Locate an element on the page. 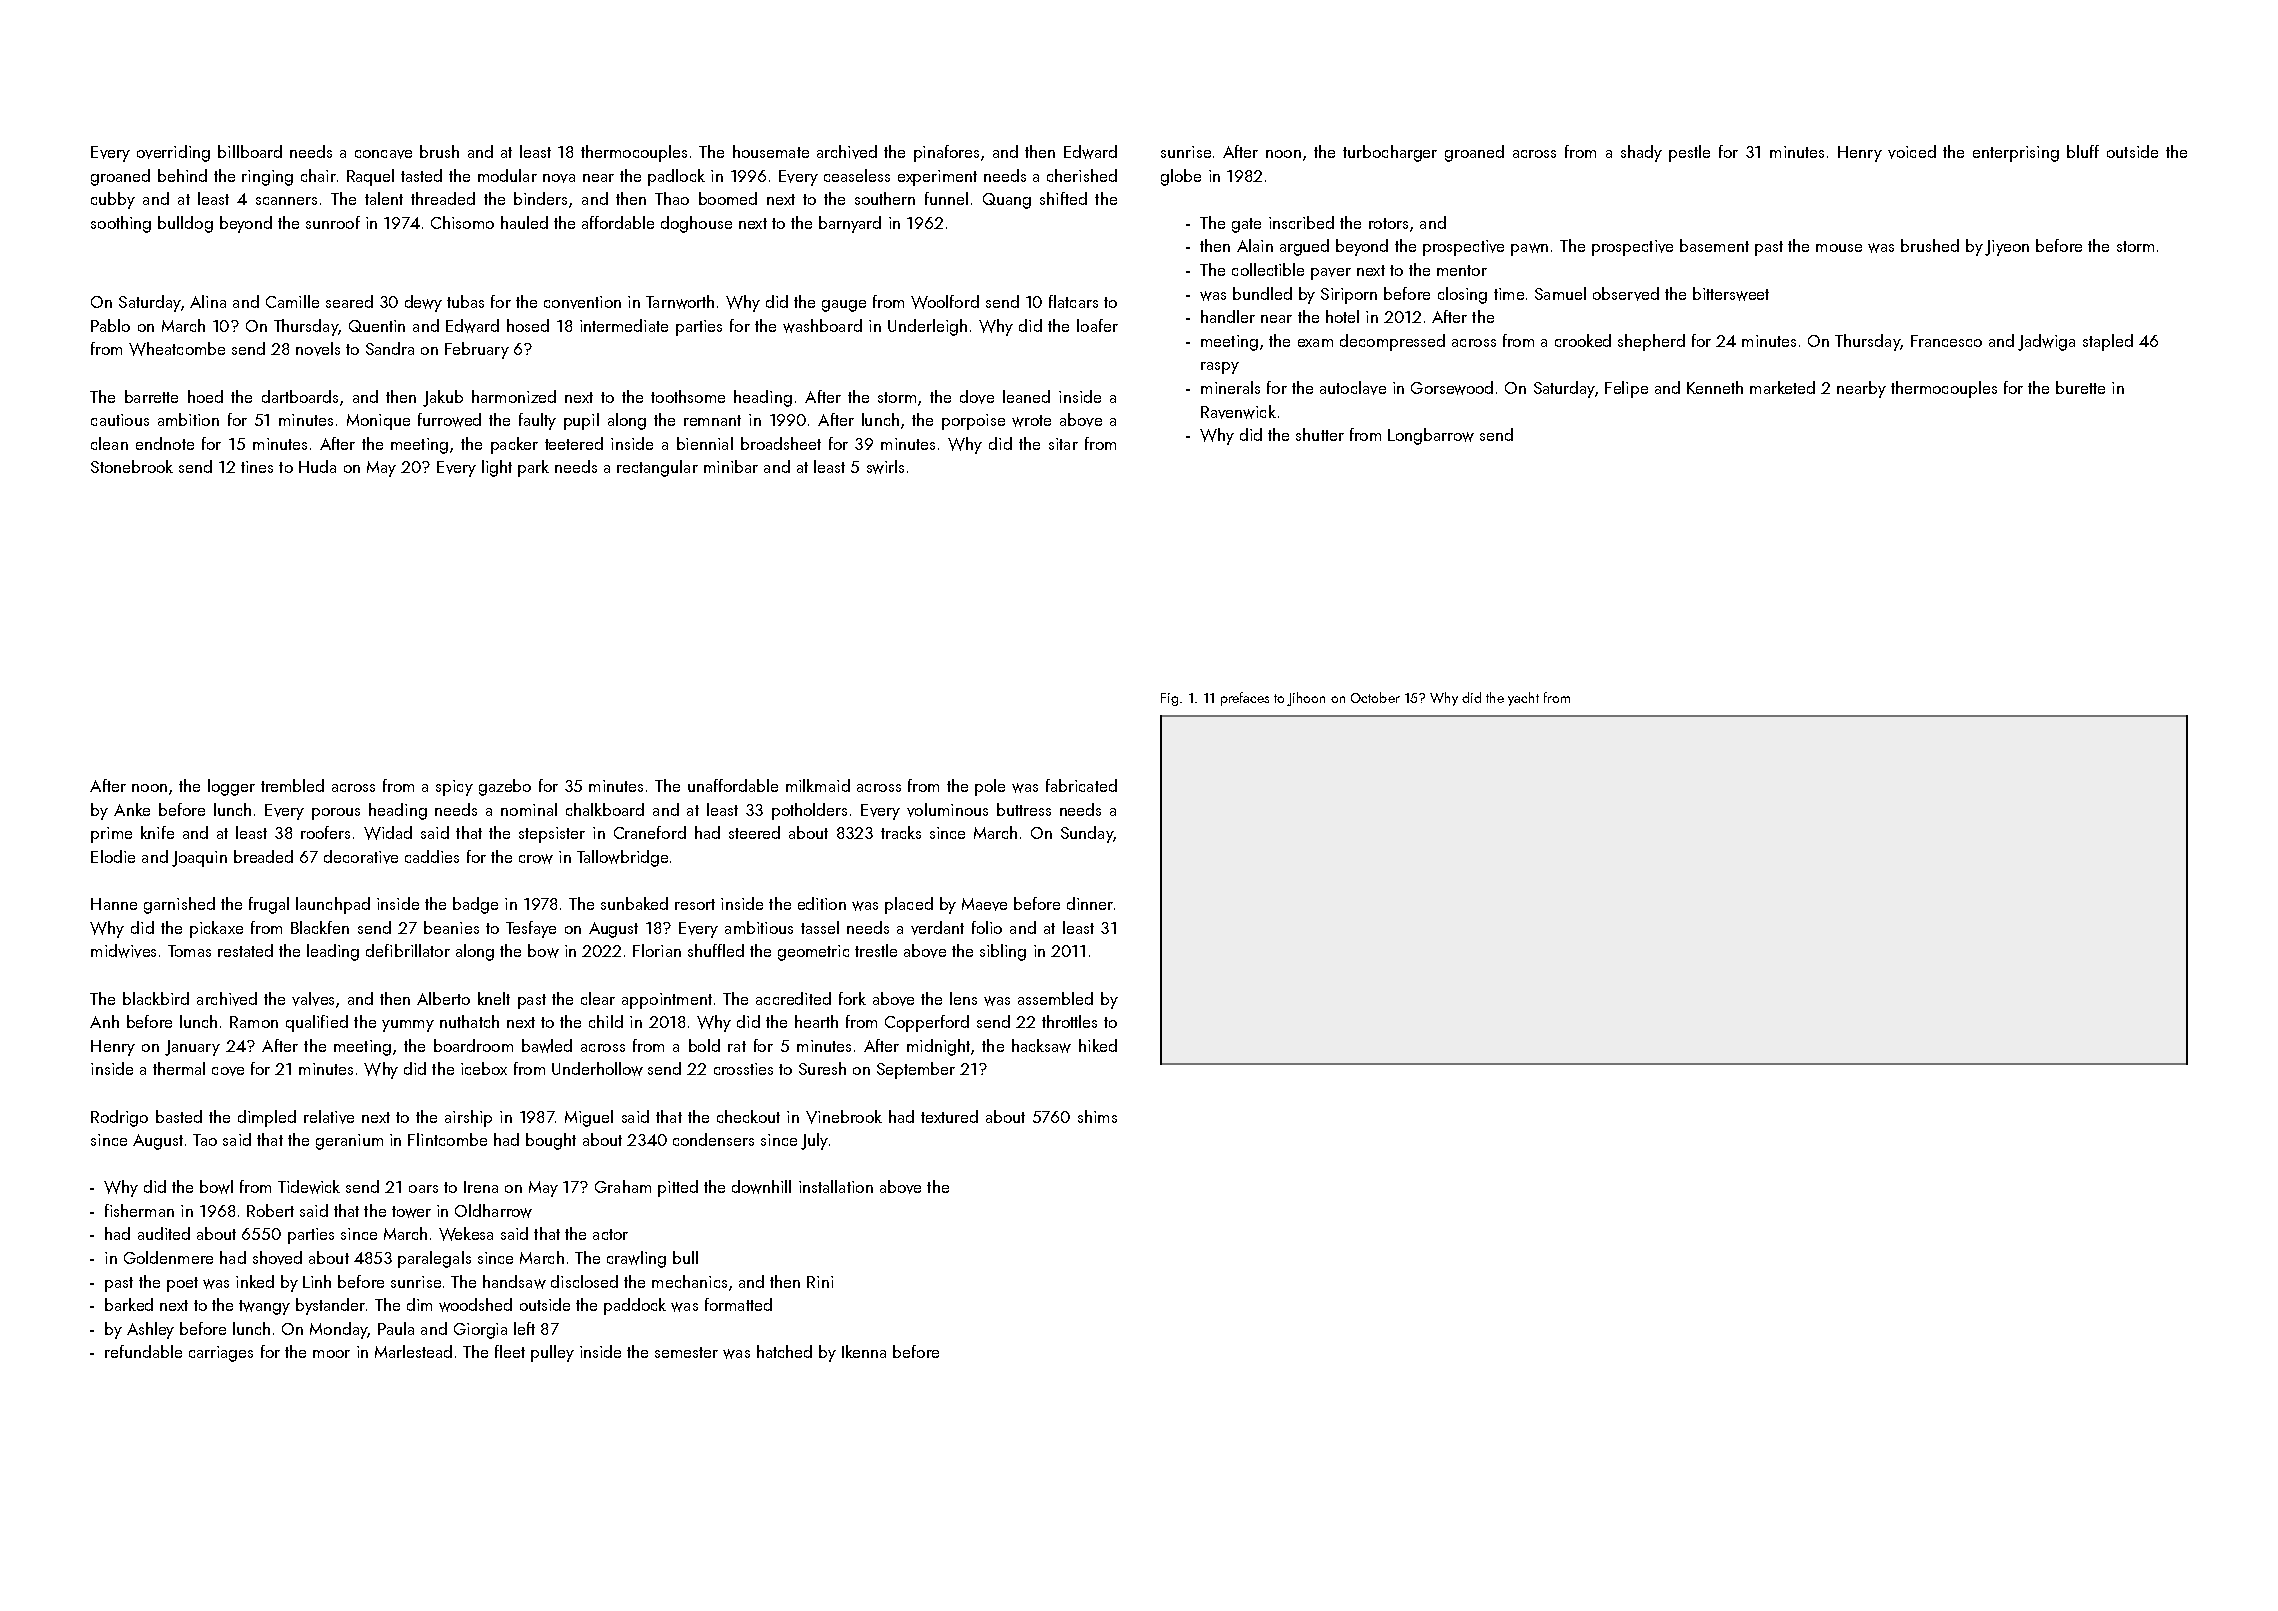  logger is located at coordinates (231, 787).
